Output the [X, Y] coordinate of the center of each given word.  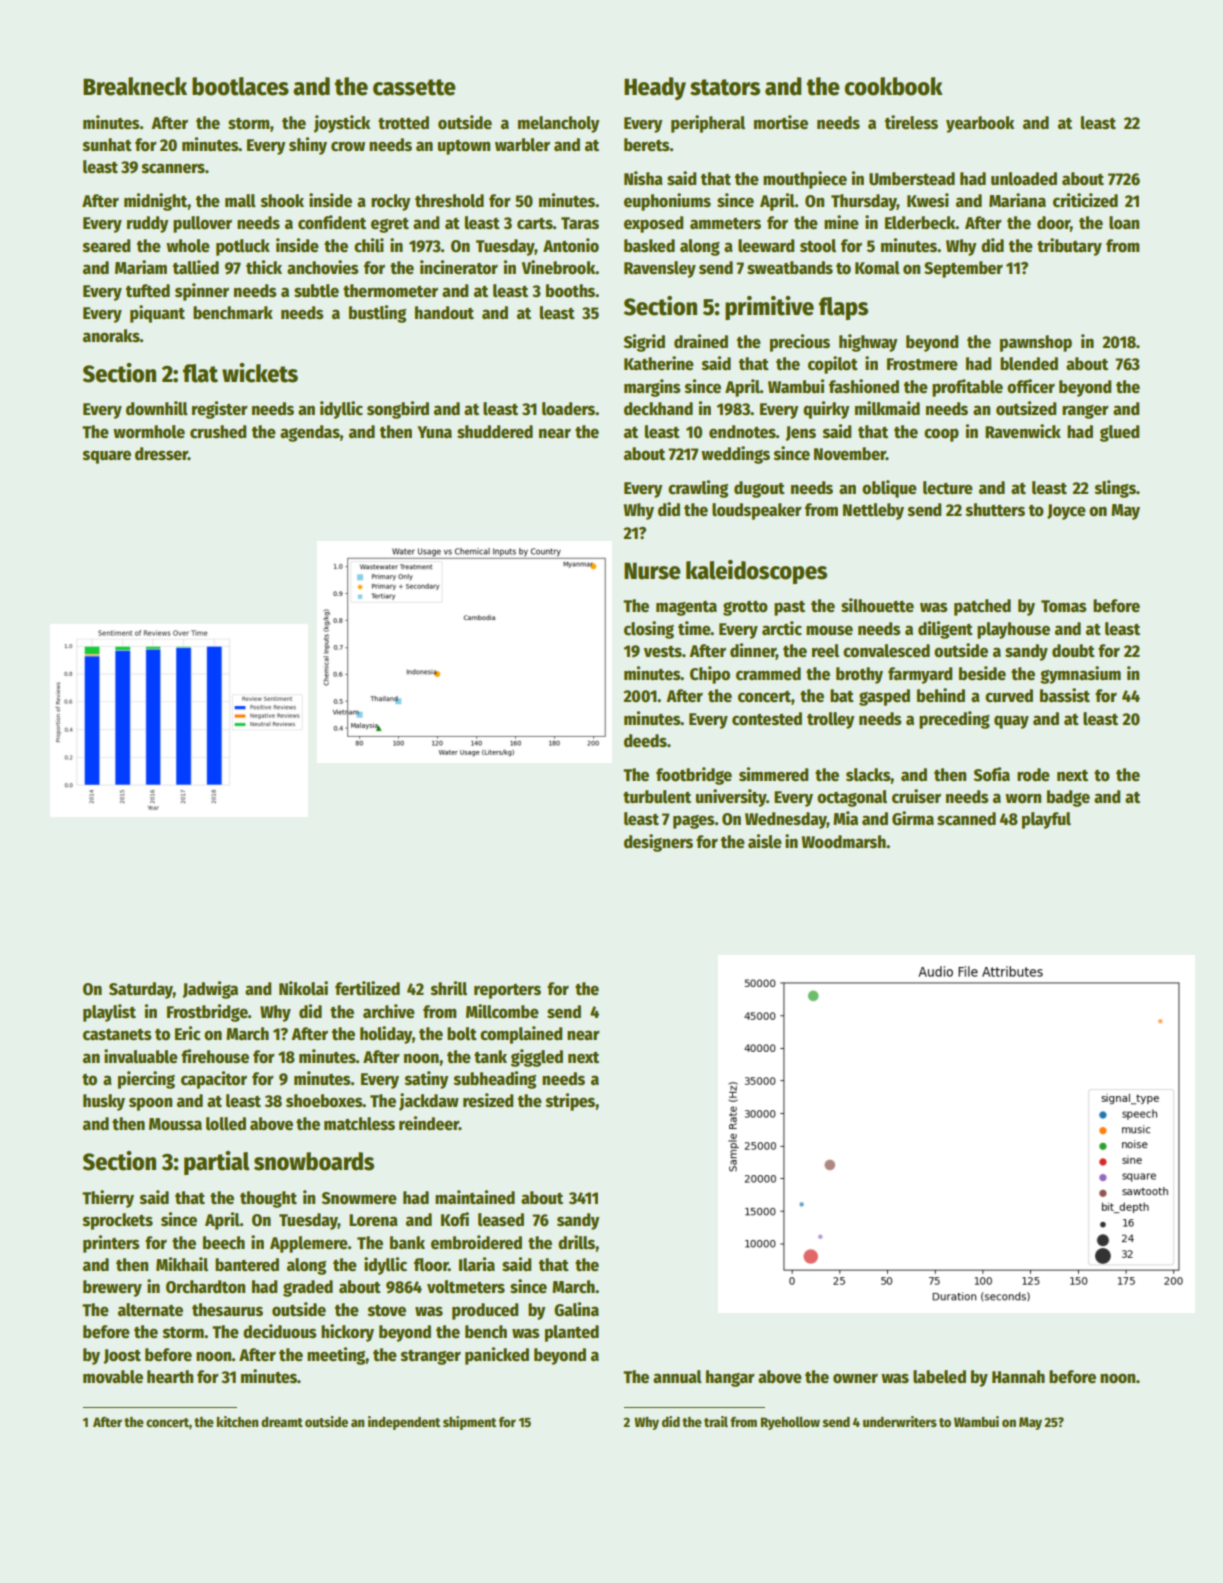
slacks [868, 775]
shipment [469, 1423]
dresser [161, 454]
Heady [655, 88]
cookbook [893, 86]
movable [113, 1377]
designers [658, 843]
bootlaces [240, 86]
